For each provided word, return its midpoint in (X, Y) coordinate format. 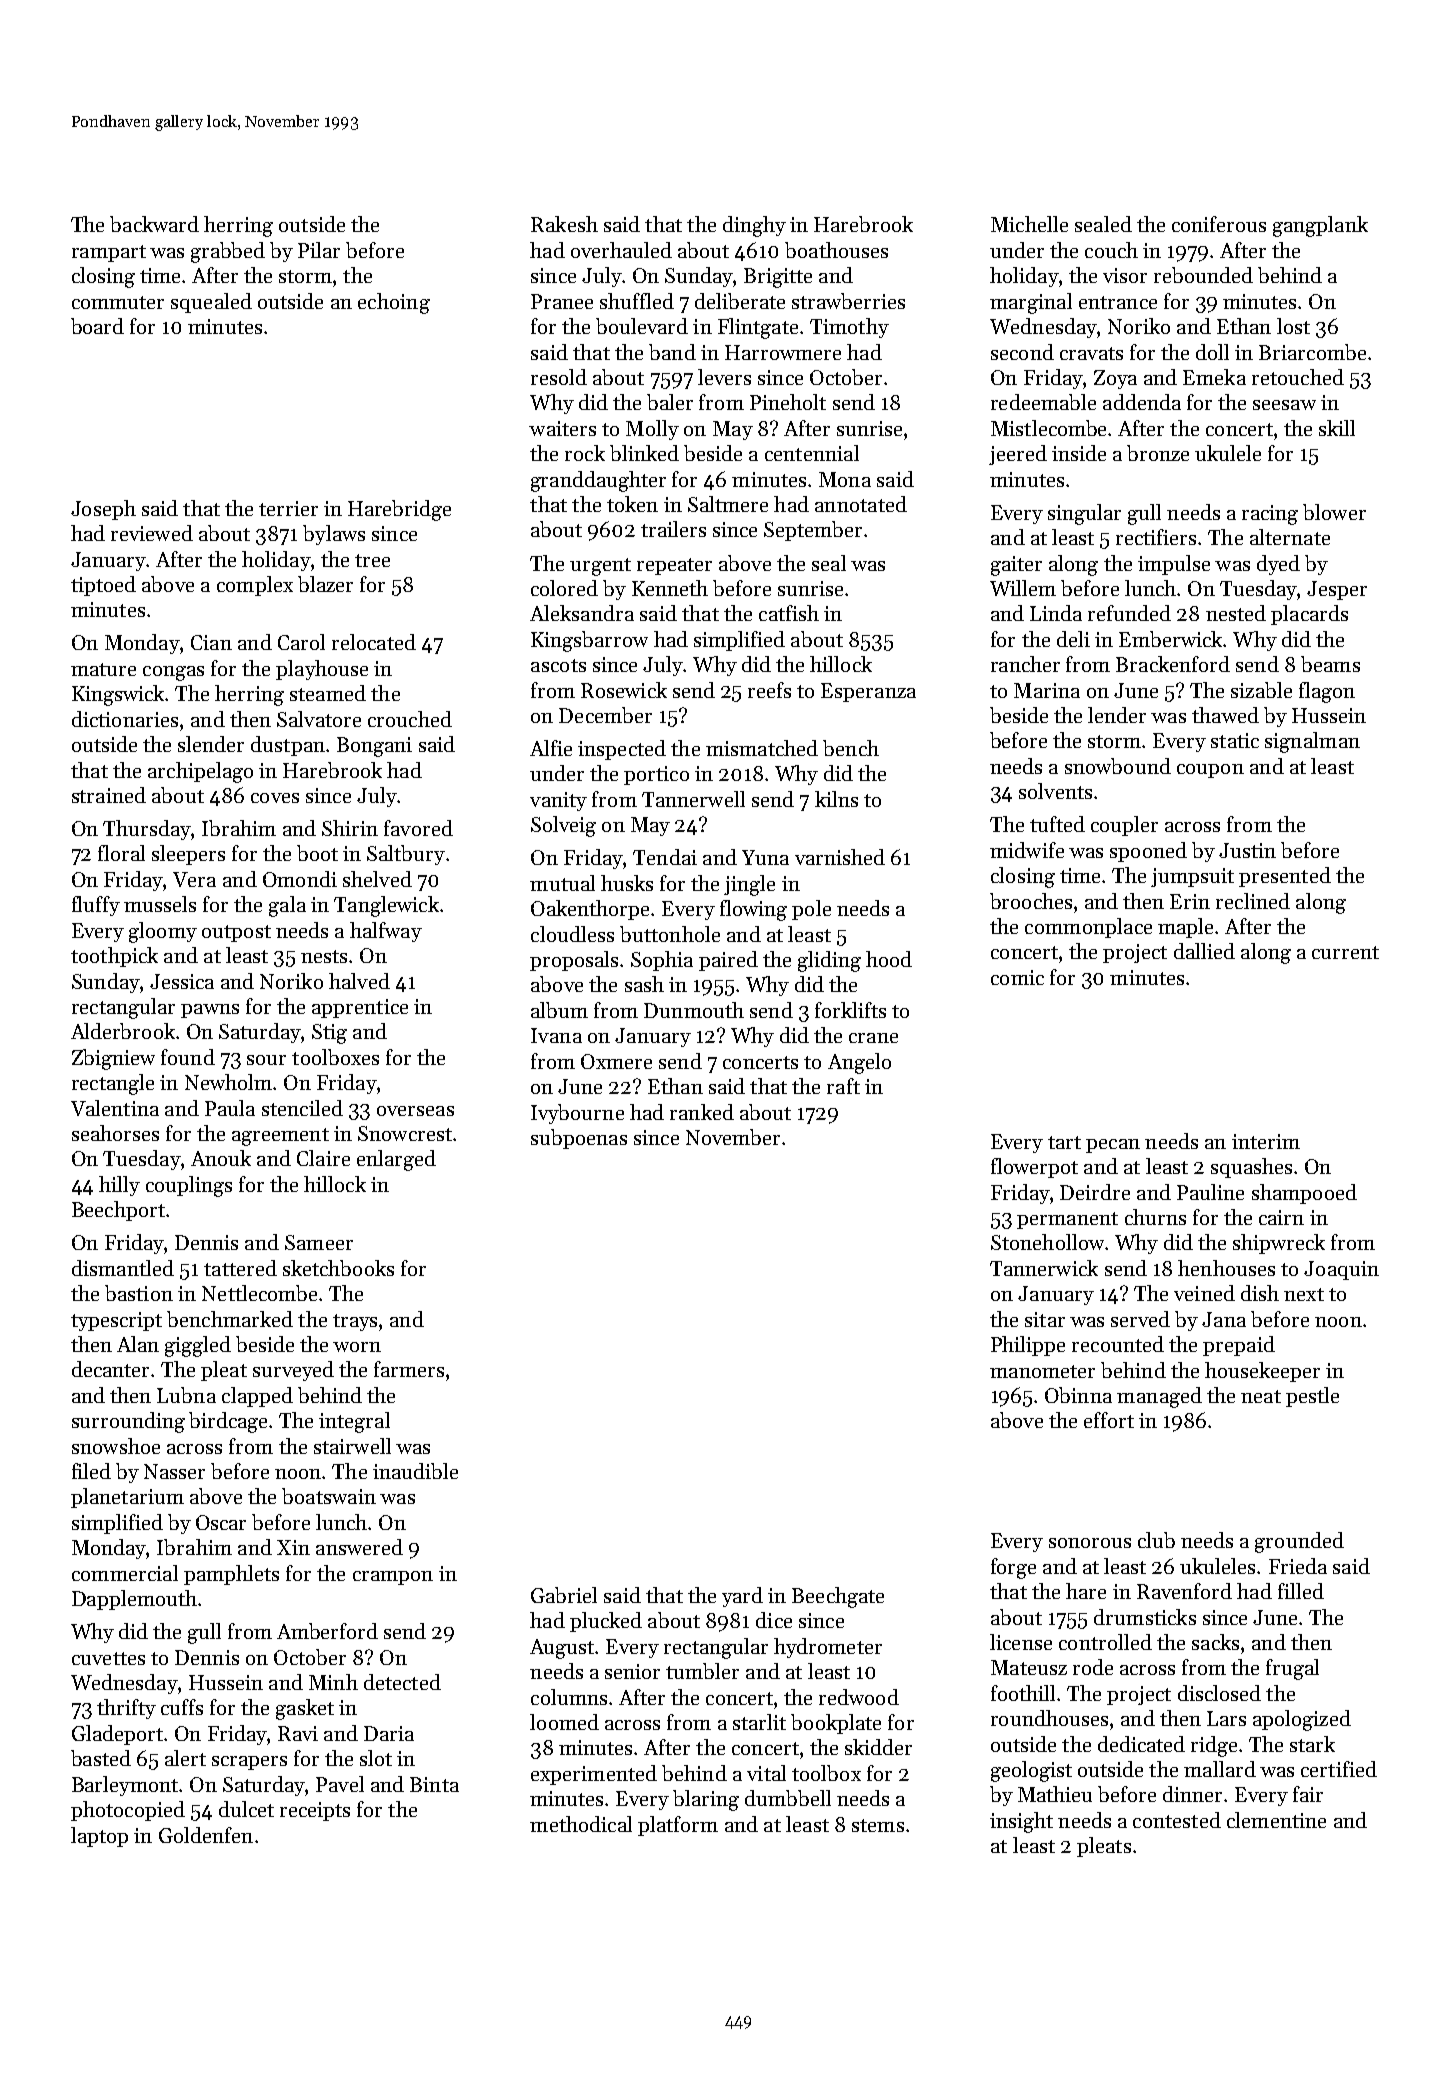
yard (742, 1597)
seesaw (1284, 405)
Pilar (319, 250)
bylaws (334, 535)
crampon (393, 1578)
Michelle (1029, 224)
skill (1337, 428)
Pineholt (788, 402)
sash (644, 984)
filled (1301, 1591)
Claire (323, 1158)
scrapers (249, 1763)
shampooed (1304, 1194)
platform (678, 1826)
